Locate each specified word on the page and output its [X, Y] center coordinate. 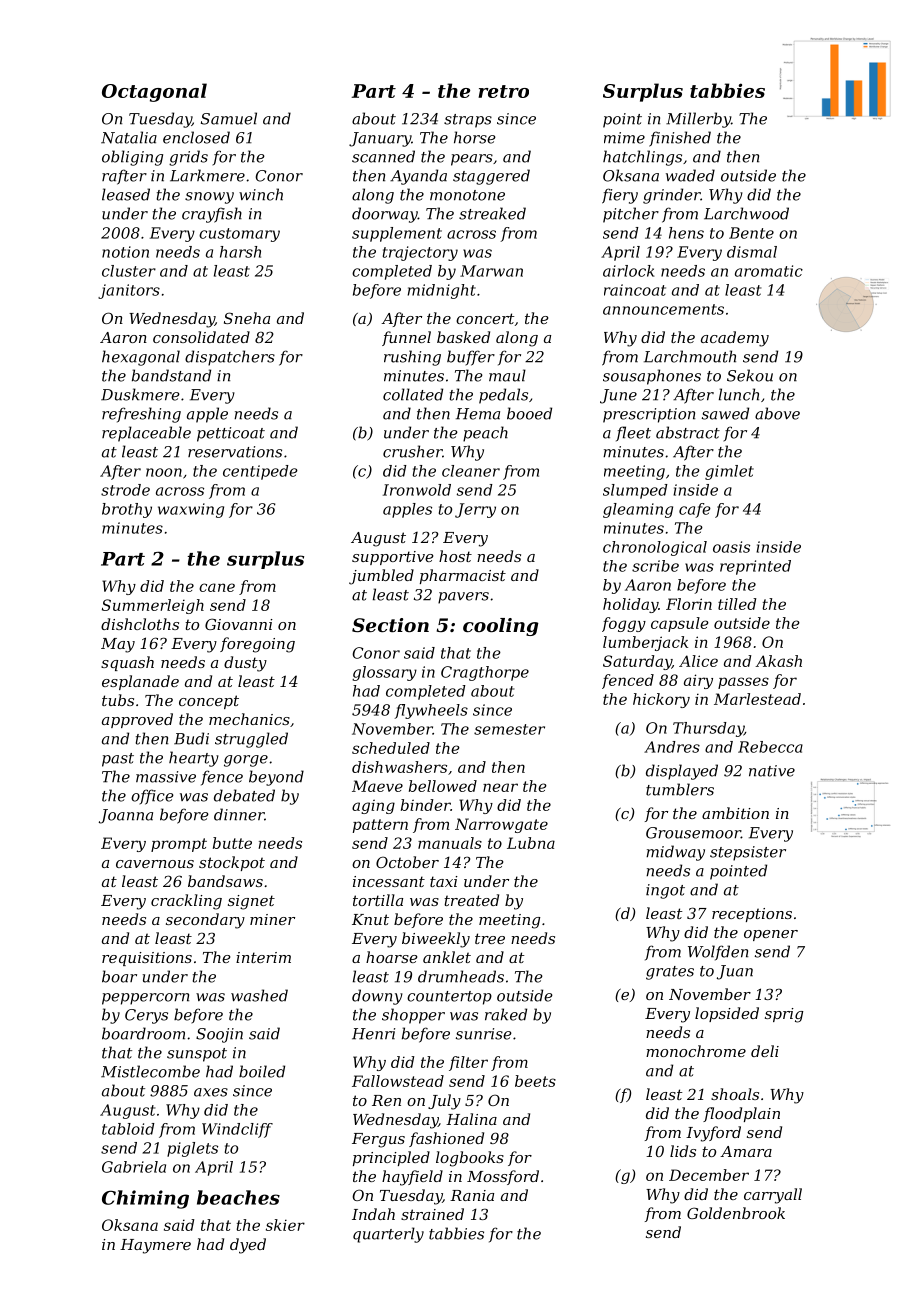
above [777, 413]
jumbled [381, 577]
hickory [661, 700]
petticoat [231, 434]
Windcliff [237, 1130]
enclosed [196, 137]
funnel [406, 338]
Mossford [503, 1177]
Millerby [698, 120]
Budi [191, 738]
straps [468, 121]
